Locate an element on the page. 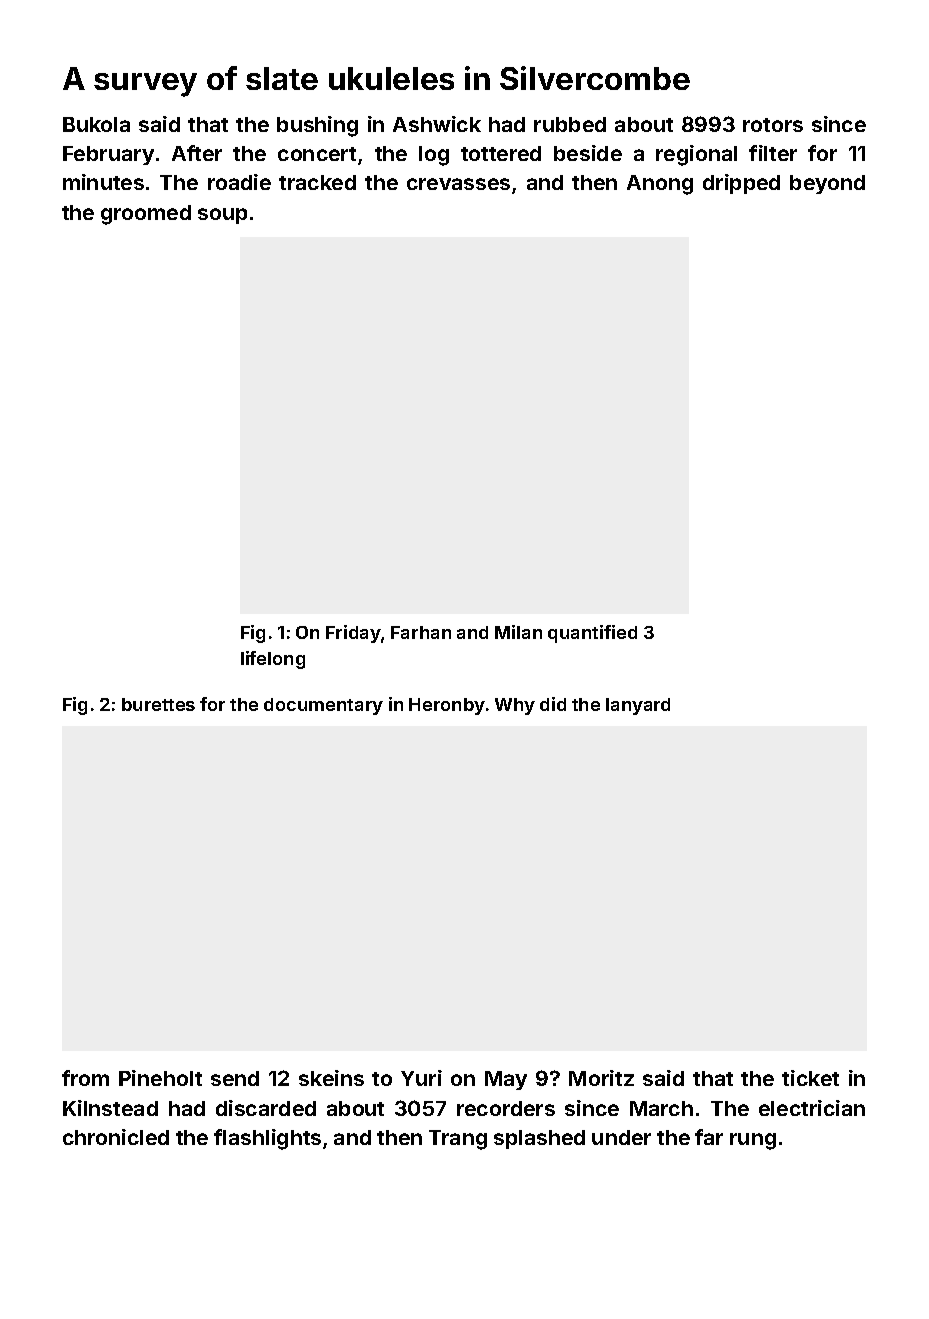 This image has height=1319, width=929. splashed is located at coordinates (539, 1139).
